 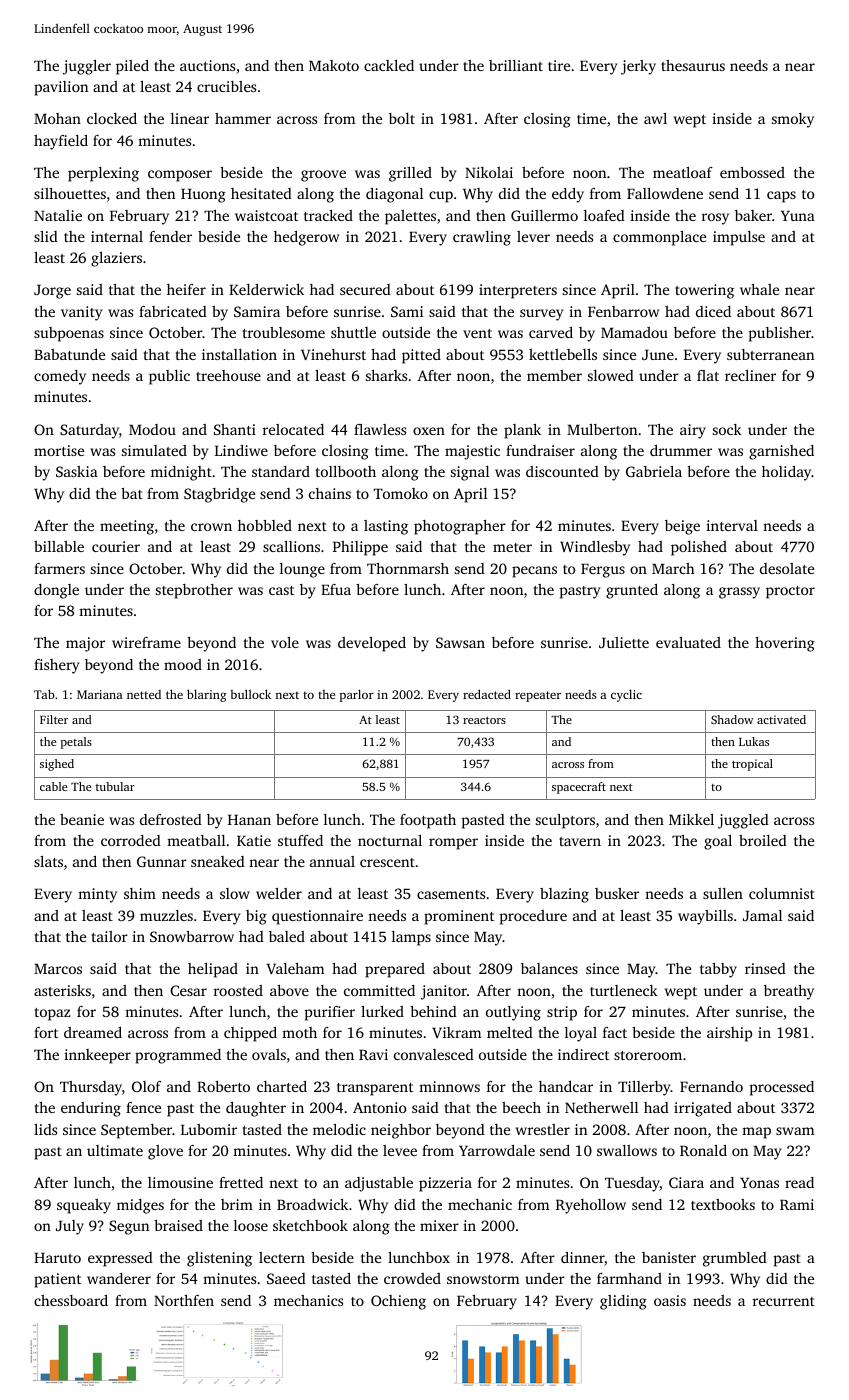 I want to click on loafed, so click(x=604, y=215).
